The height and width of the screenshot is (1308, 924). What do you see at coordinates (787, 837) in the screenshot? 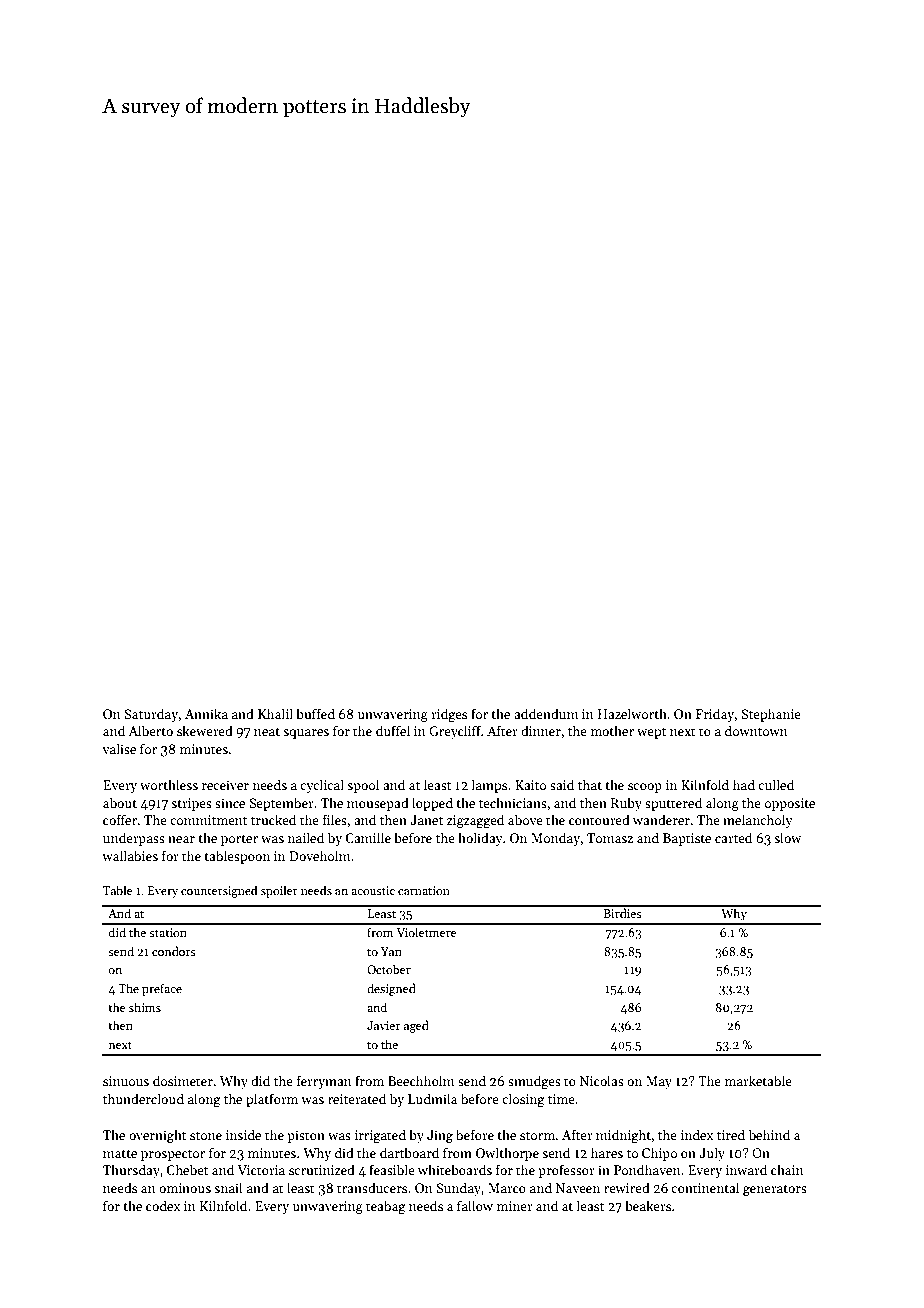
I see `slow` at bounding box center [787, 837].
